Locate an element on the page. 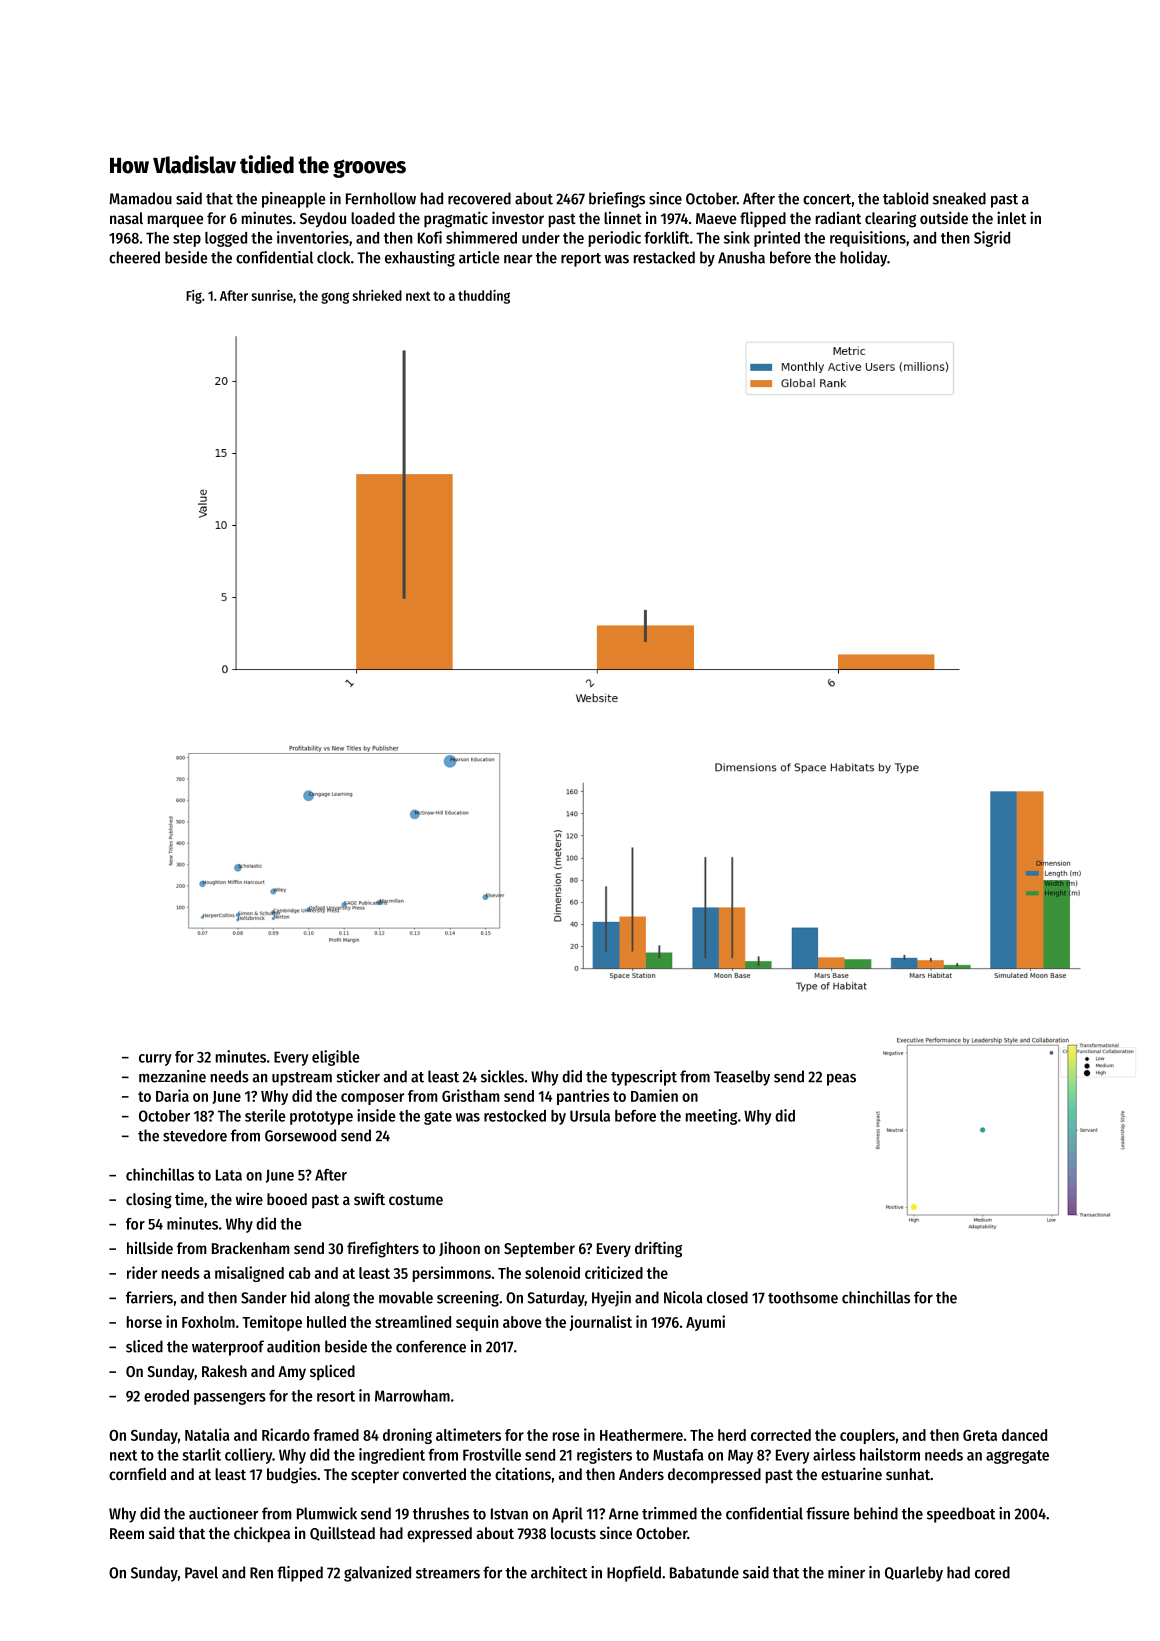  meeting is located at coordinates (711, 1117).
